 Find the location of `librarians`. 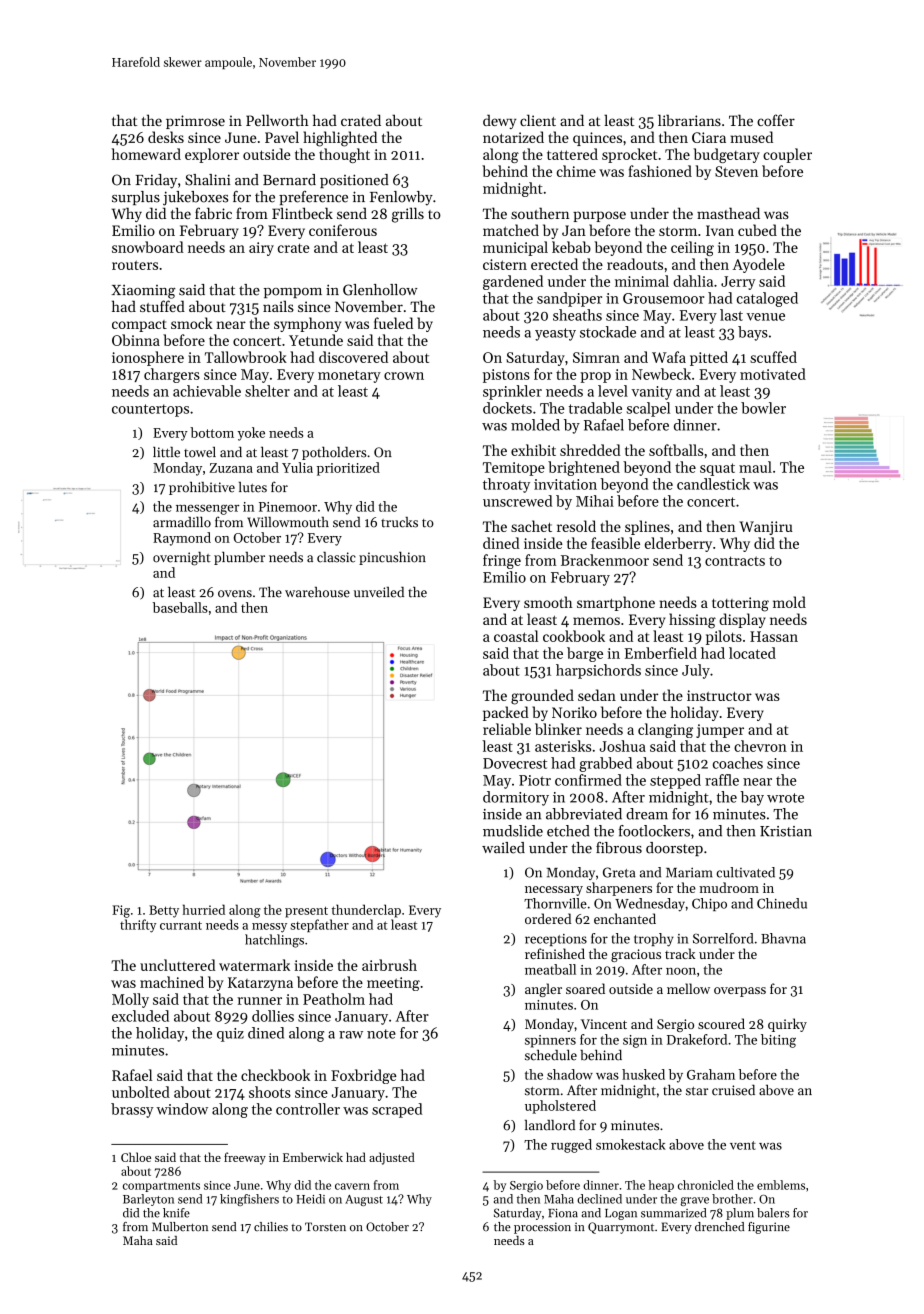

librarians is located at coordinates (689, 120).
